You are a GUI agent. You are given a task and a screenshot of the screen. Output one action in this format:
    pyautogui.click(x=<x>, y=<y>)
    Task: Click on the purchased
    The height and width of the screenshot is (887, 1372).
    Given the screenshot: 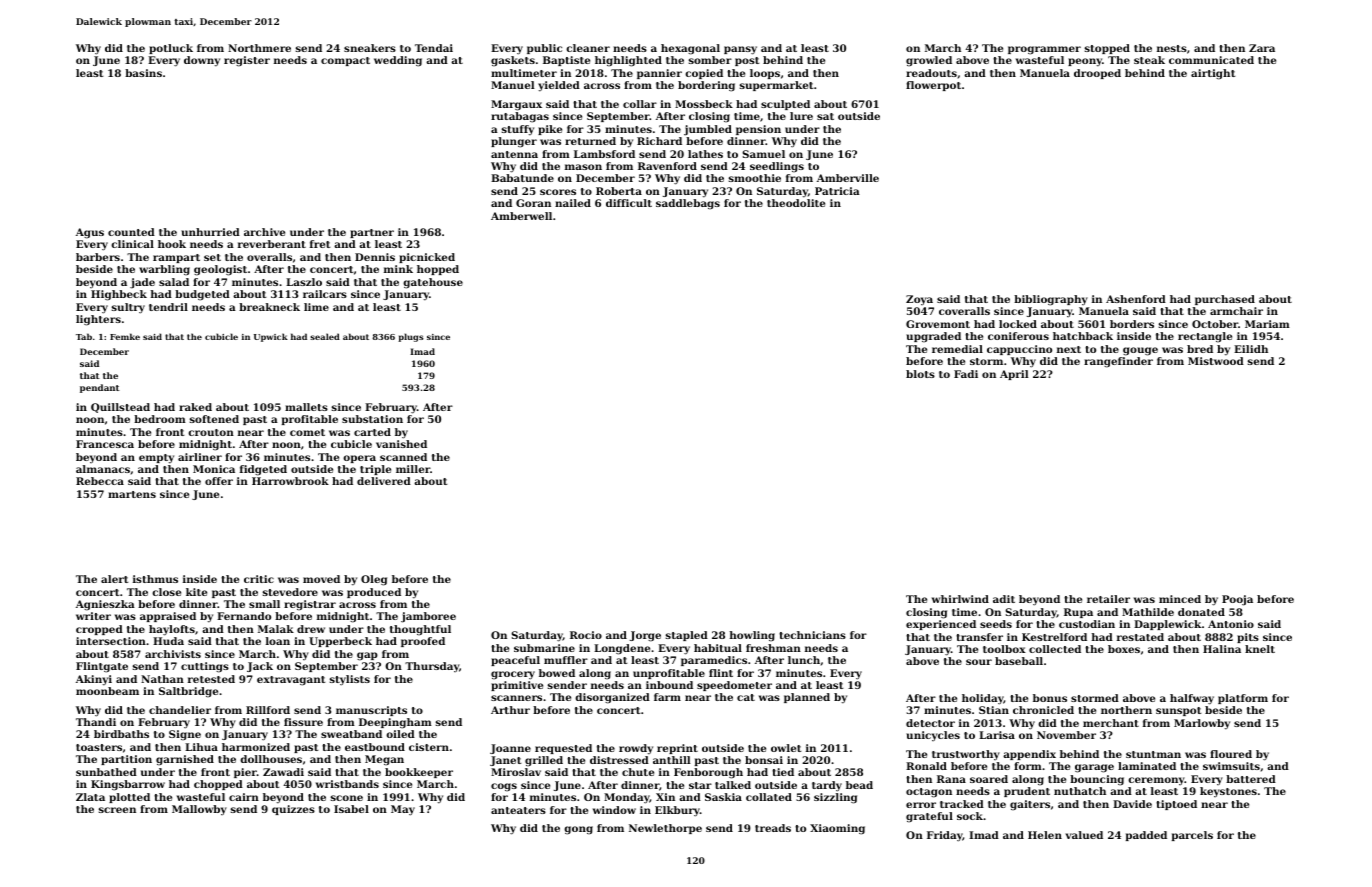 What is the action you would take?
    pyautogui.click(x=1225, y=300)
